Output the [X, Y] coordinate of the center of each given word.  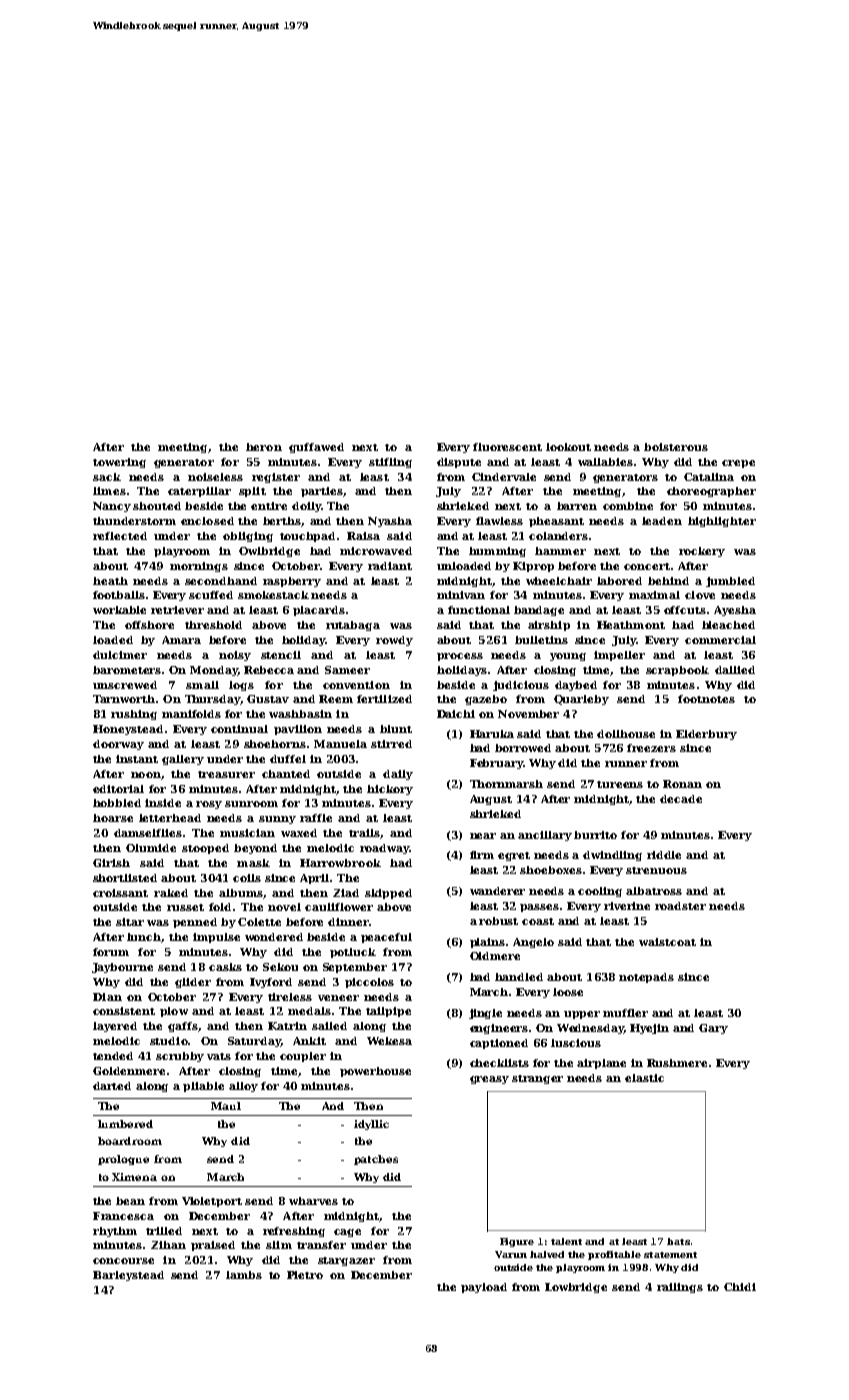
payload [484, 1288]
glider [193, 983]
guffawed [316, 448]
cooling [600, 892]
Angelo [533, 943]
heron [264, 447]
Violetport [212, 1202]
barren [577, 506]
